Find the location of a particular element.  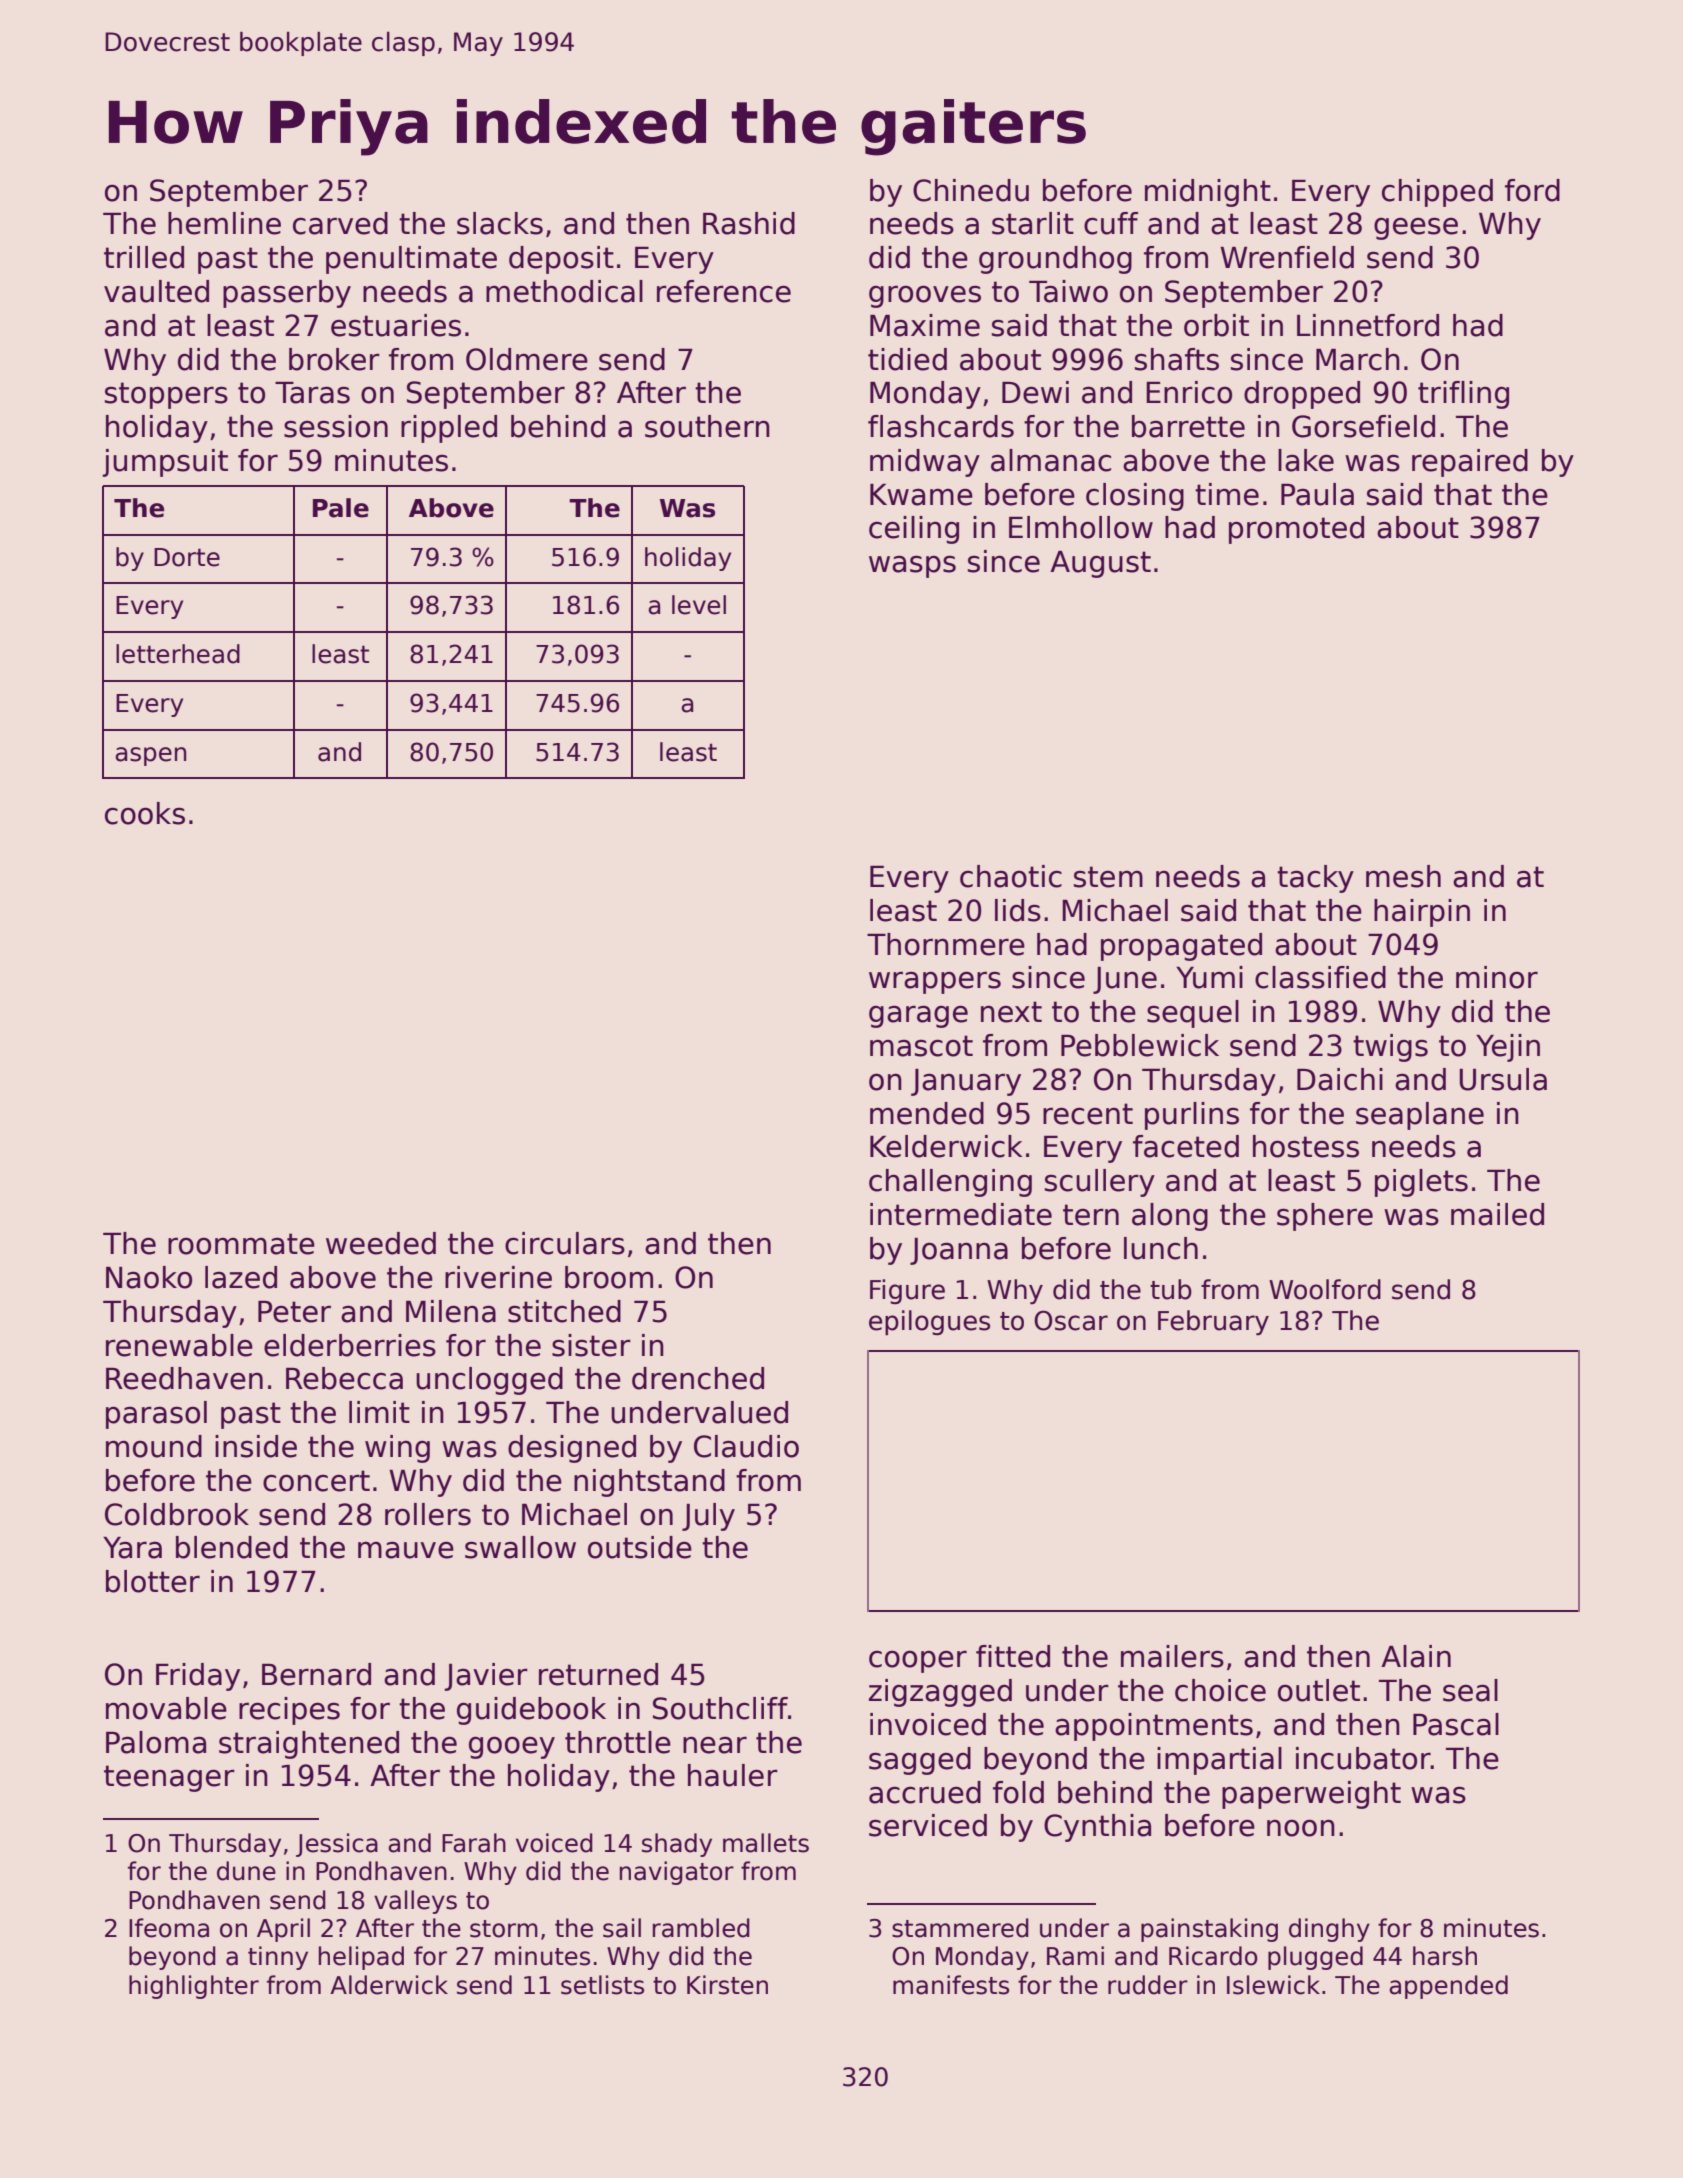

Wrenfield is located at coordinates (1287, 257).
